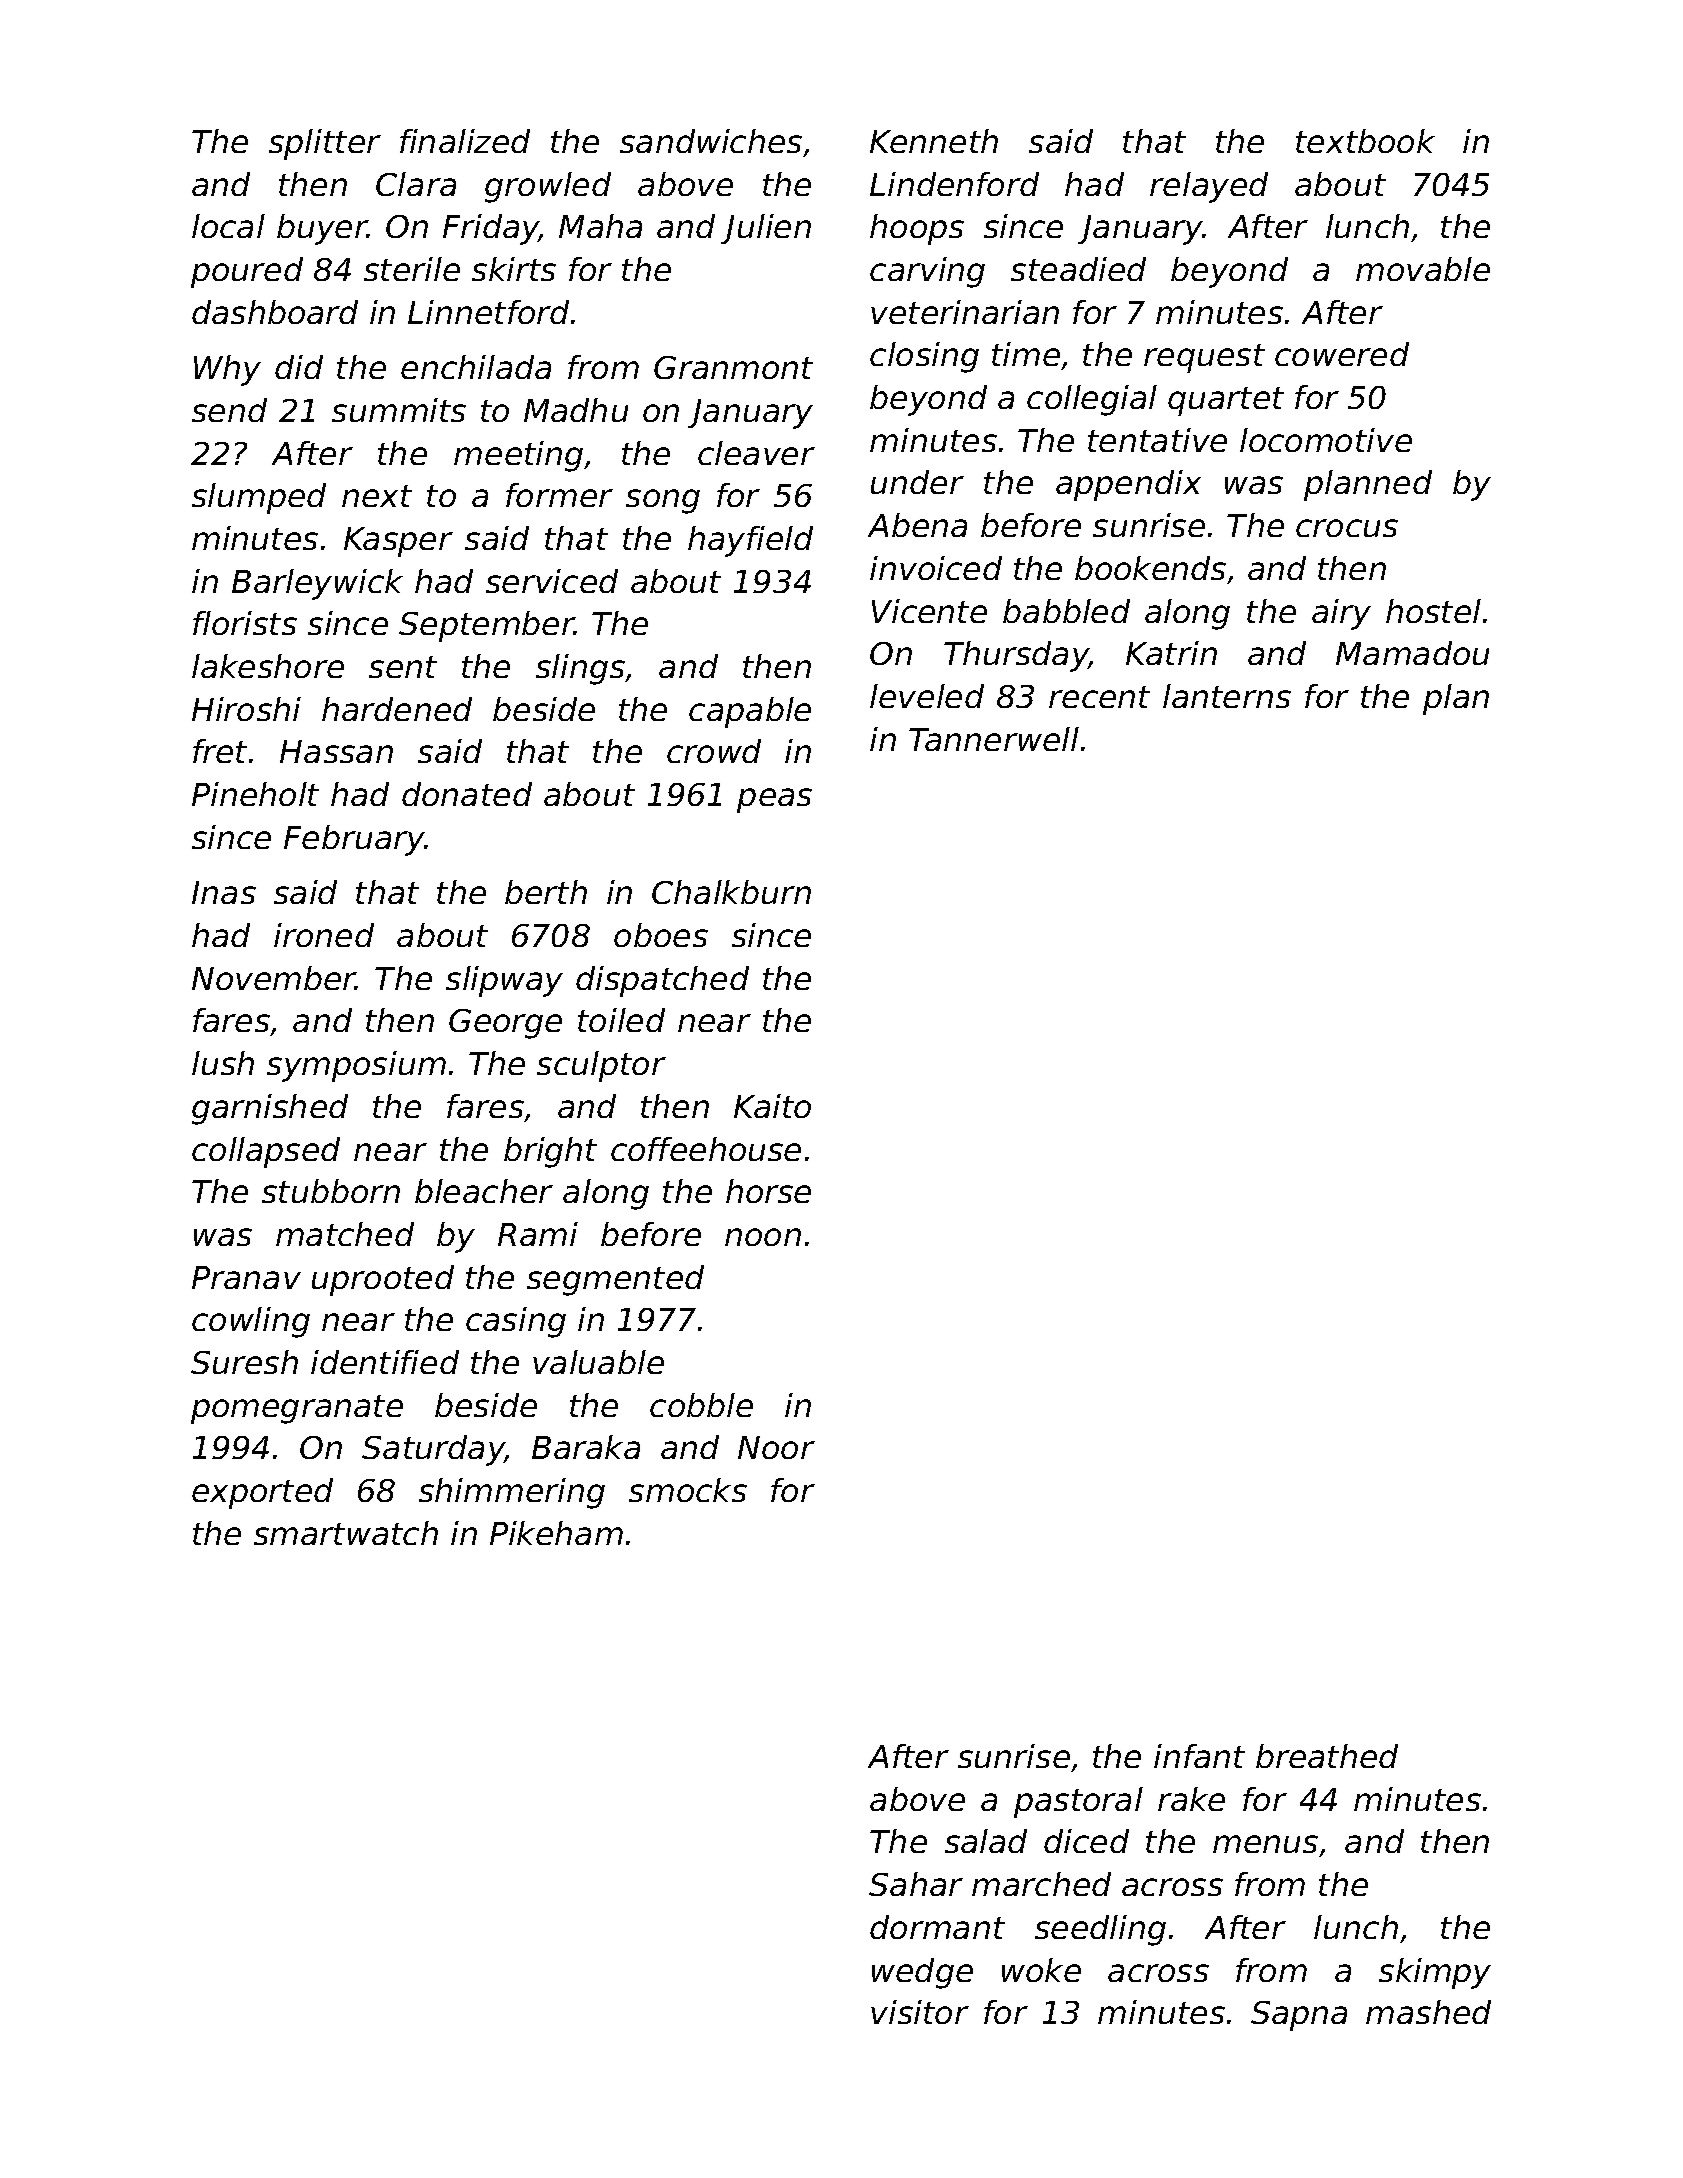 This page has height=2178, width=1683. Describe the element at coordinates (556, 1533) in the page. I see `Pikeham` at that location.
